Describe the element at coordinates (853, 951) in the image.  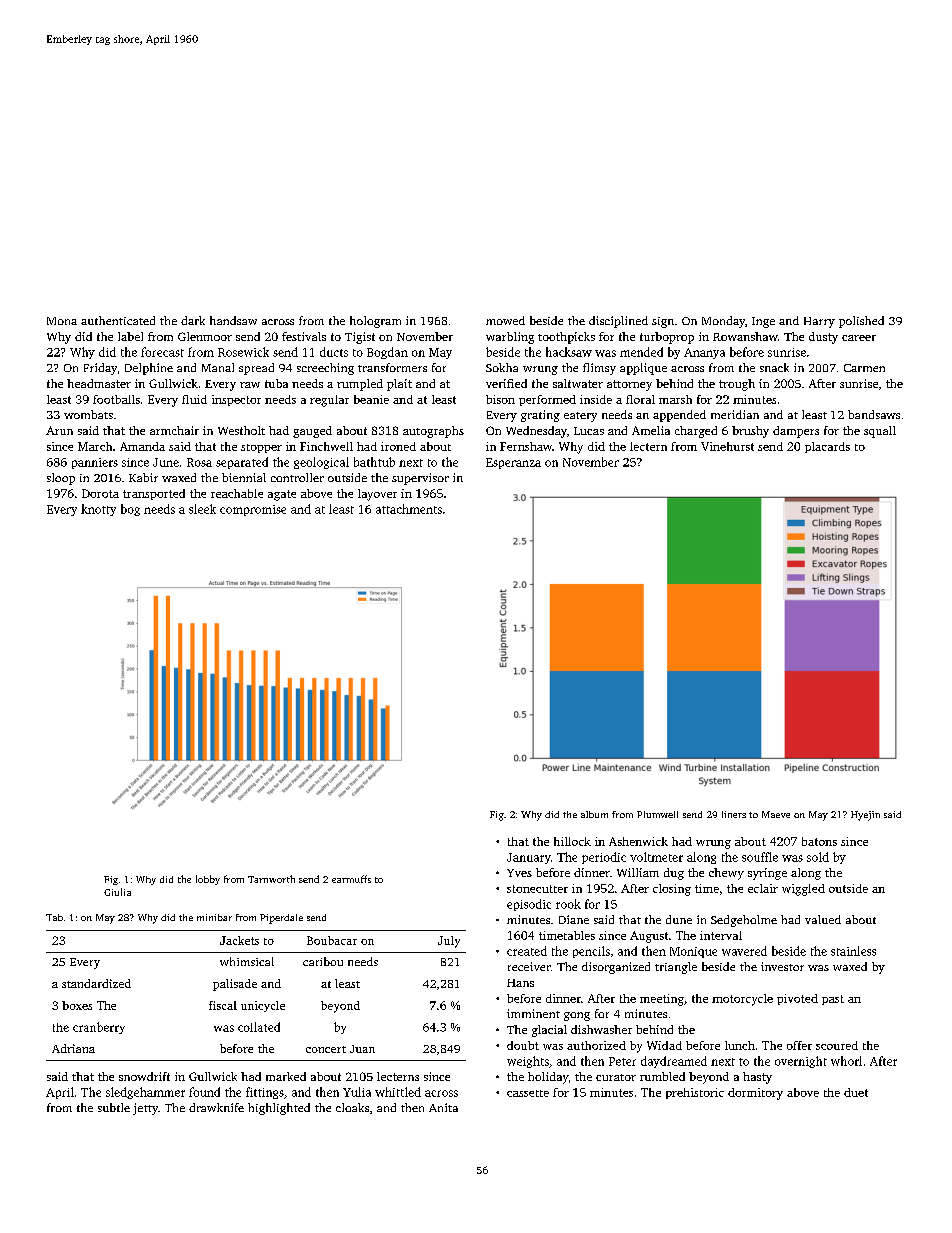
I see `stainless` at that location.
